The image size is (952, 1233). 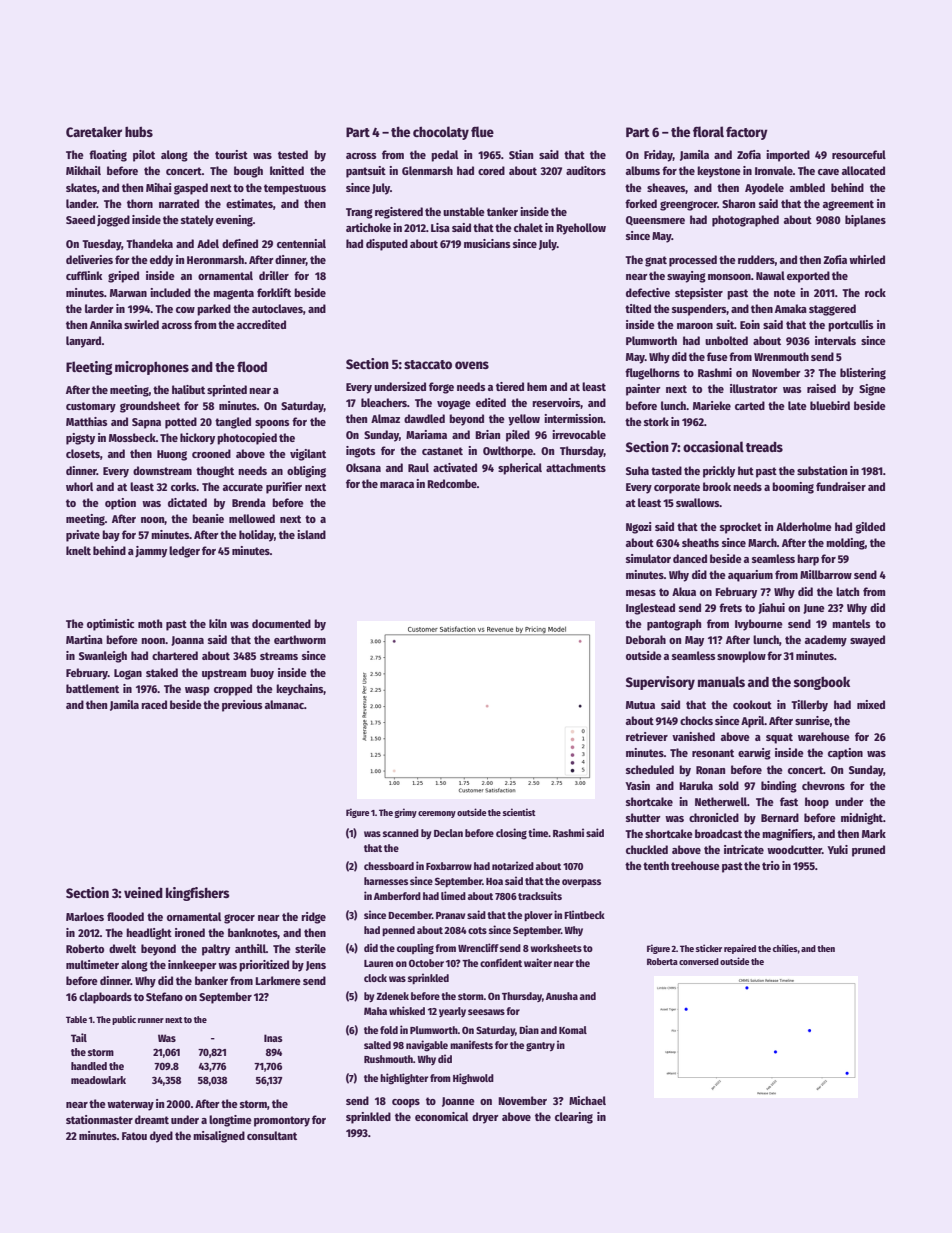 What do you see at coordinates (708, 131) in the image?
I see `floral` at bounding box center [708, 131].
